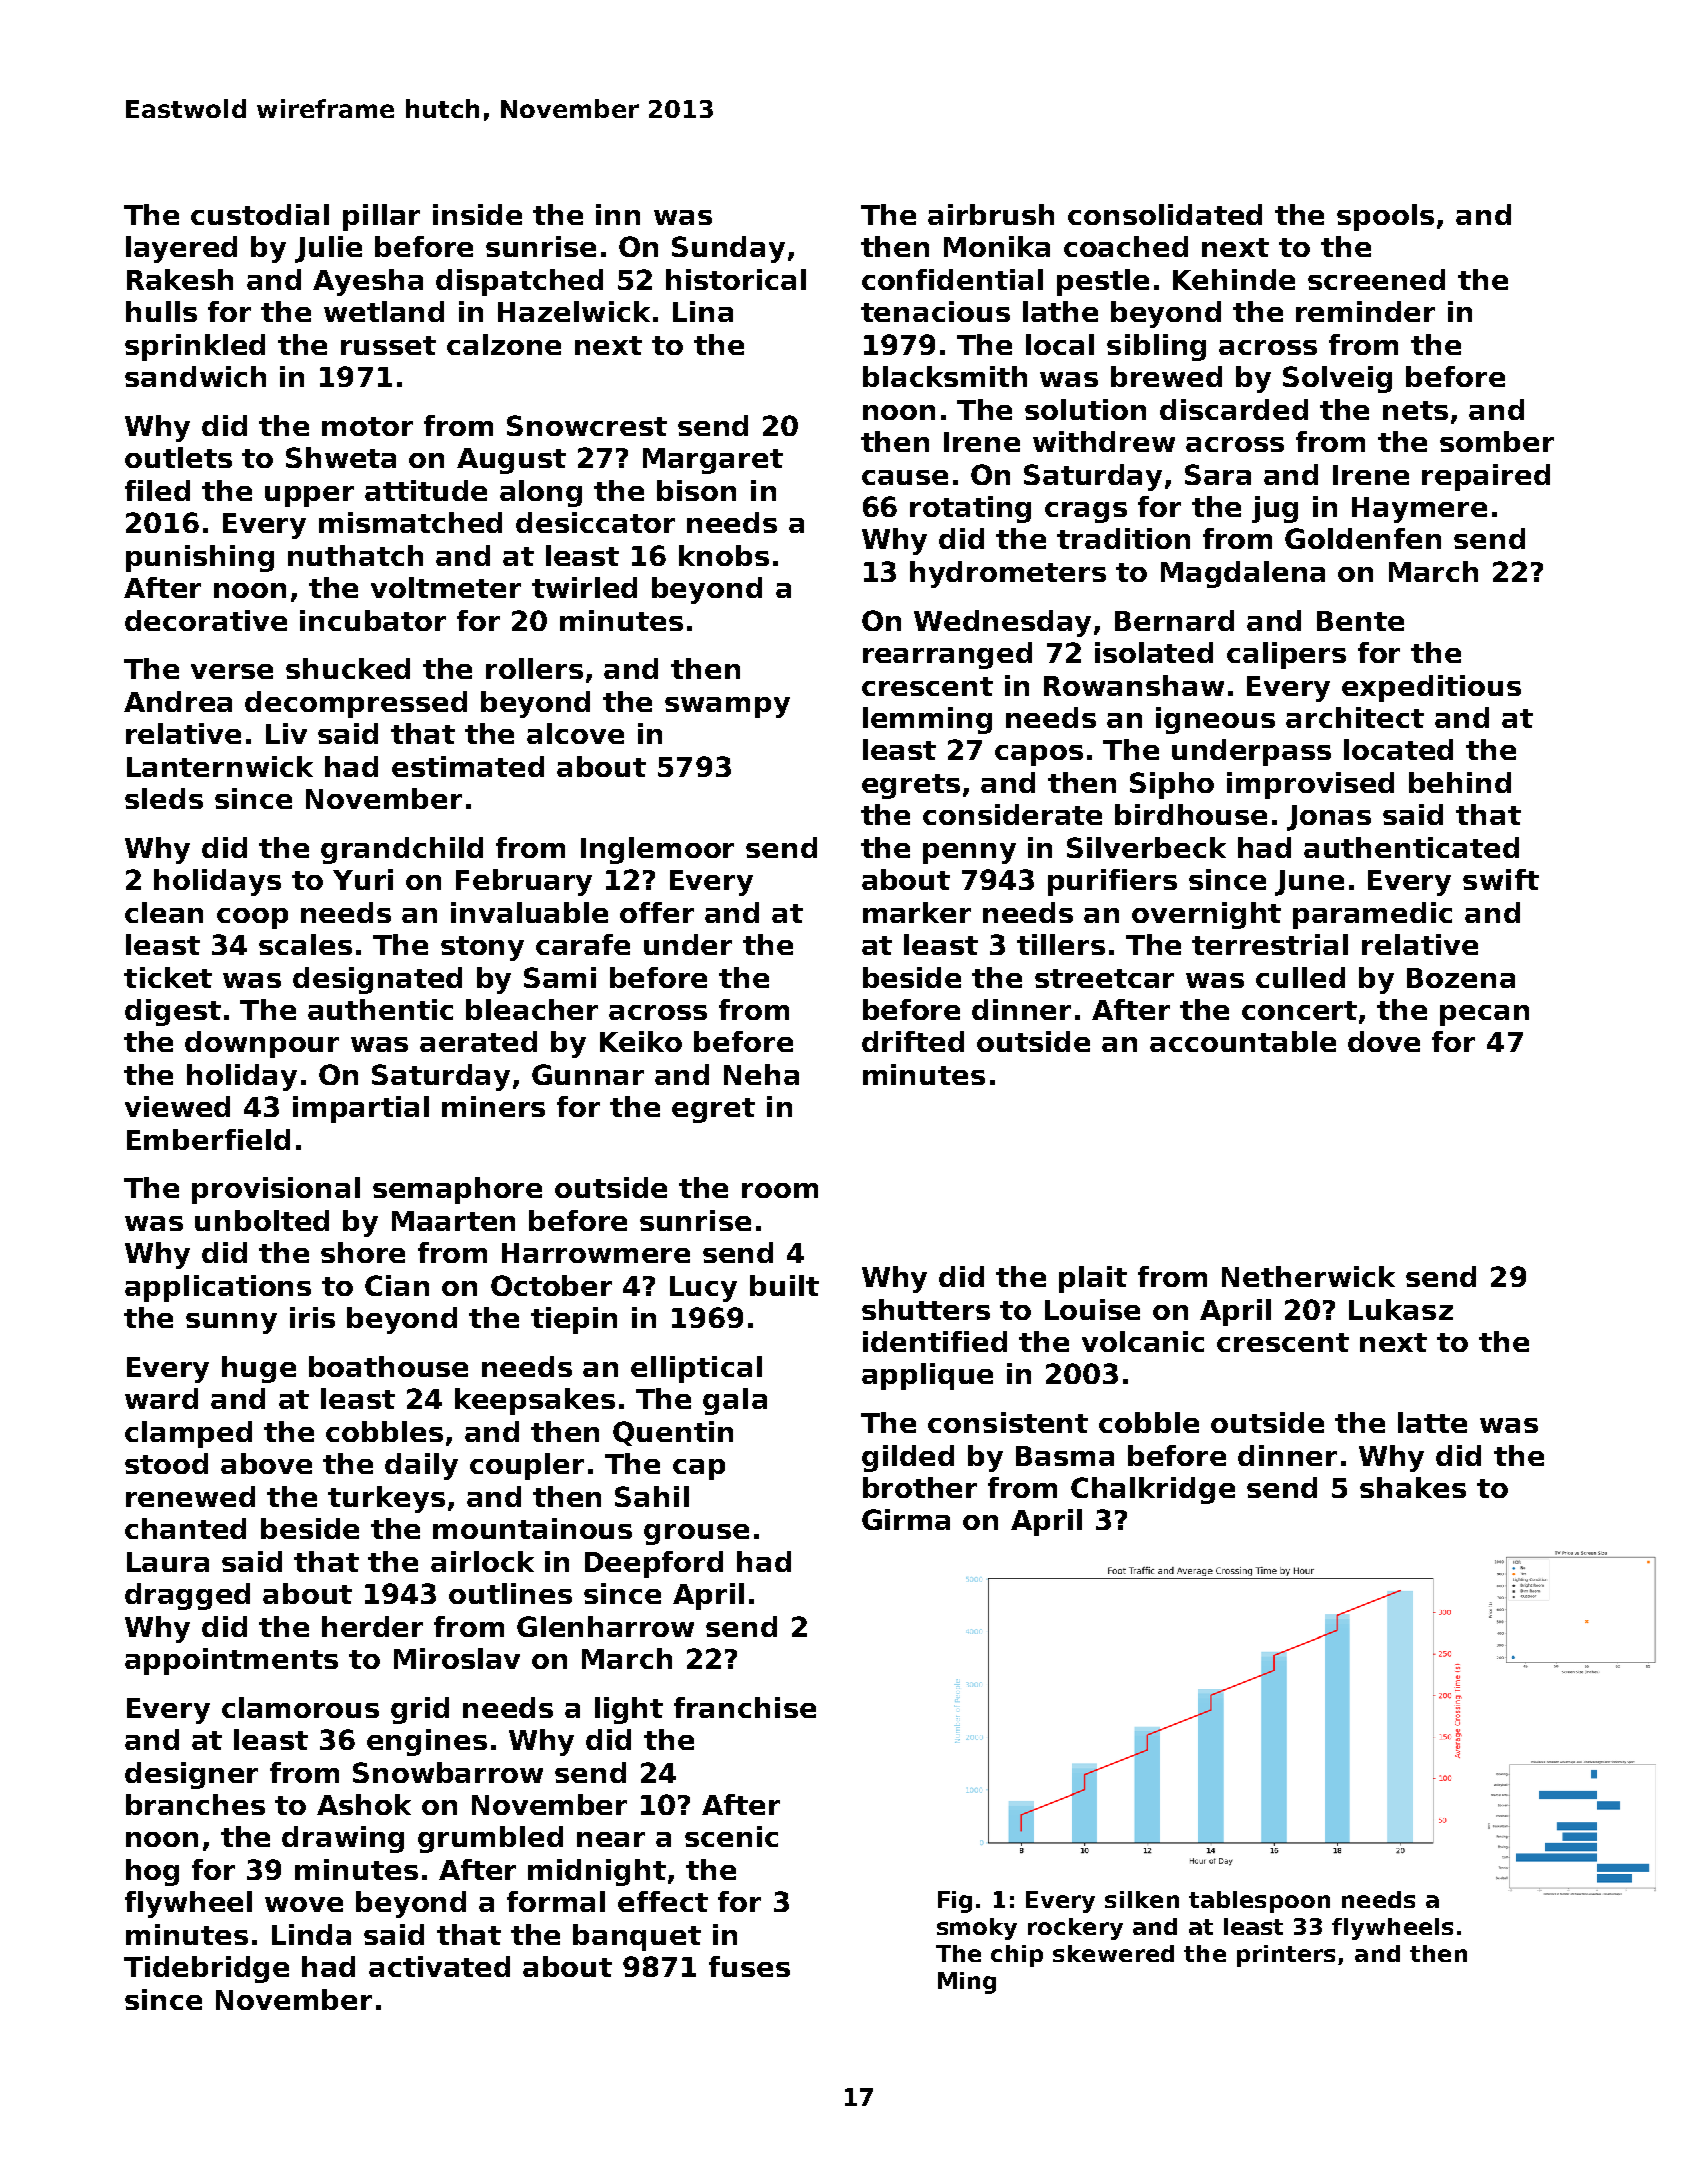  What do you see at coordinates (727, 707) in the screenshot?
I see `swampy` at bounding box center [727, 707].
